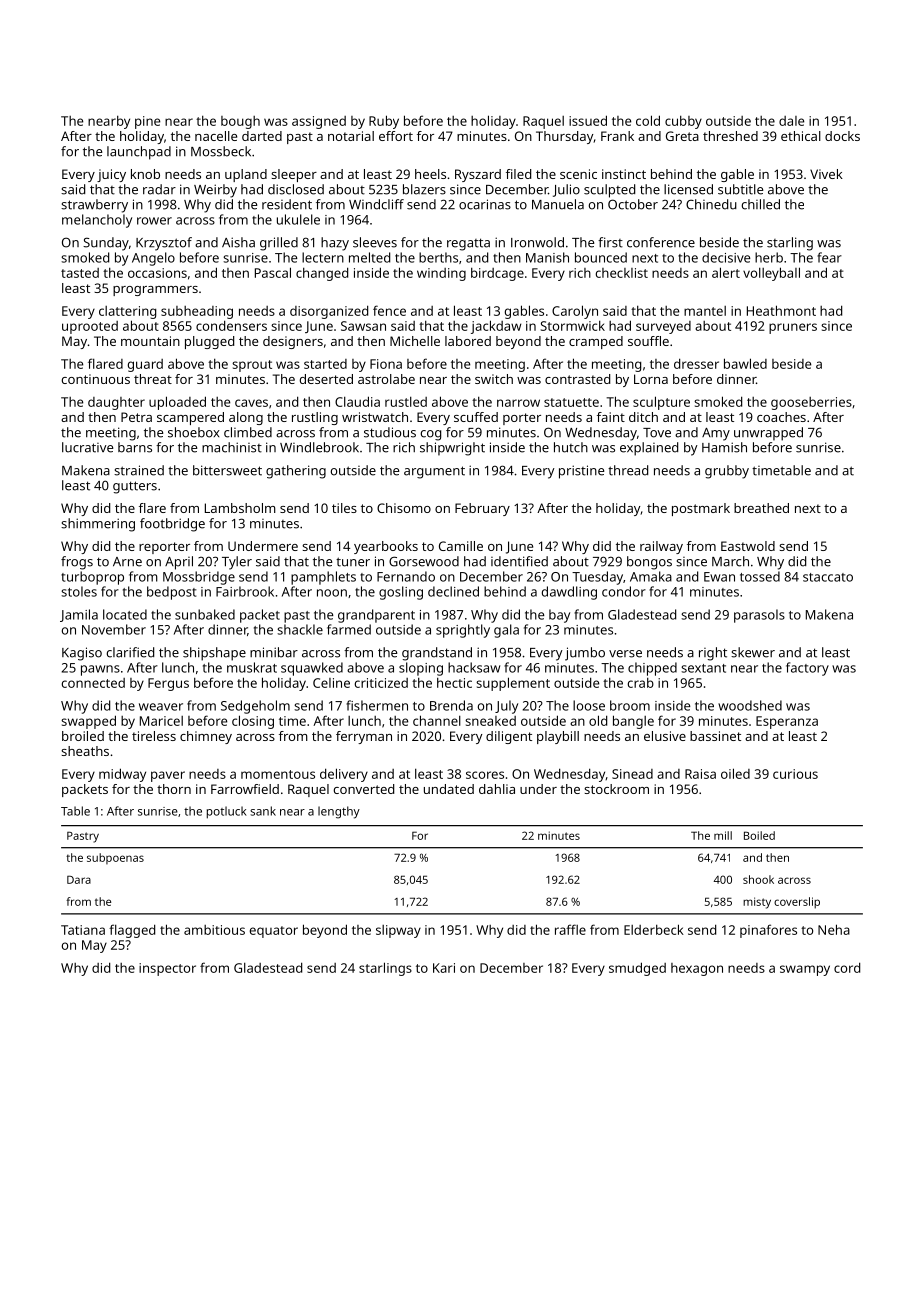 This screenshot has width=924, height=1308. Describe the element at coordinates (240, 122) in the screenshot. I see `bough` at that location.
